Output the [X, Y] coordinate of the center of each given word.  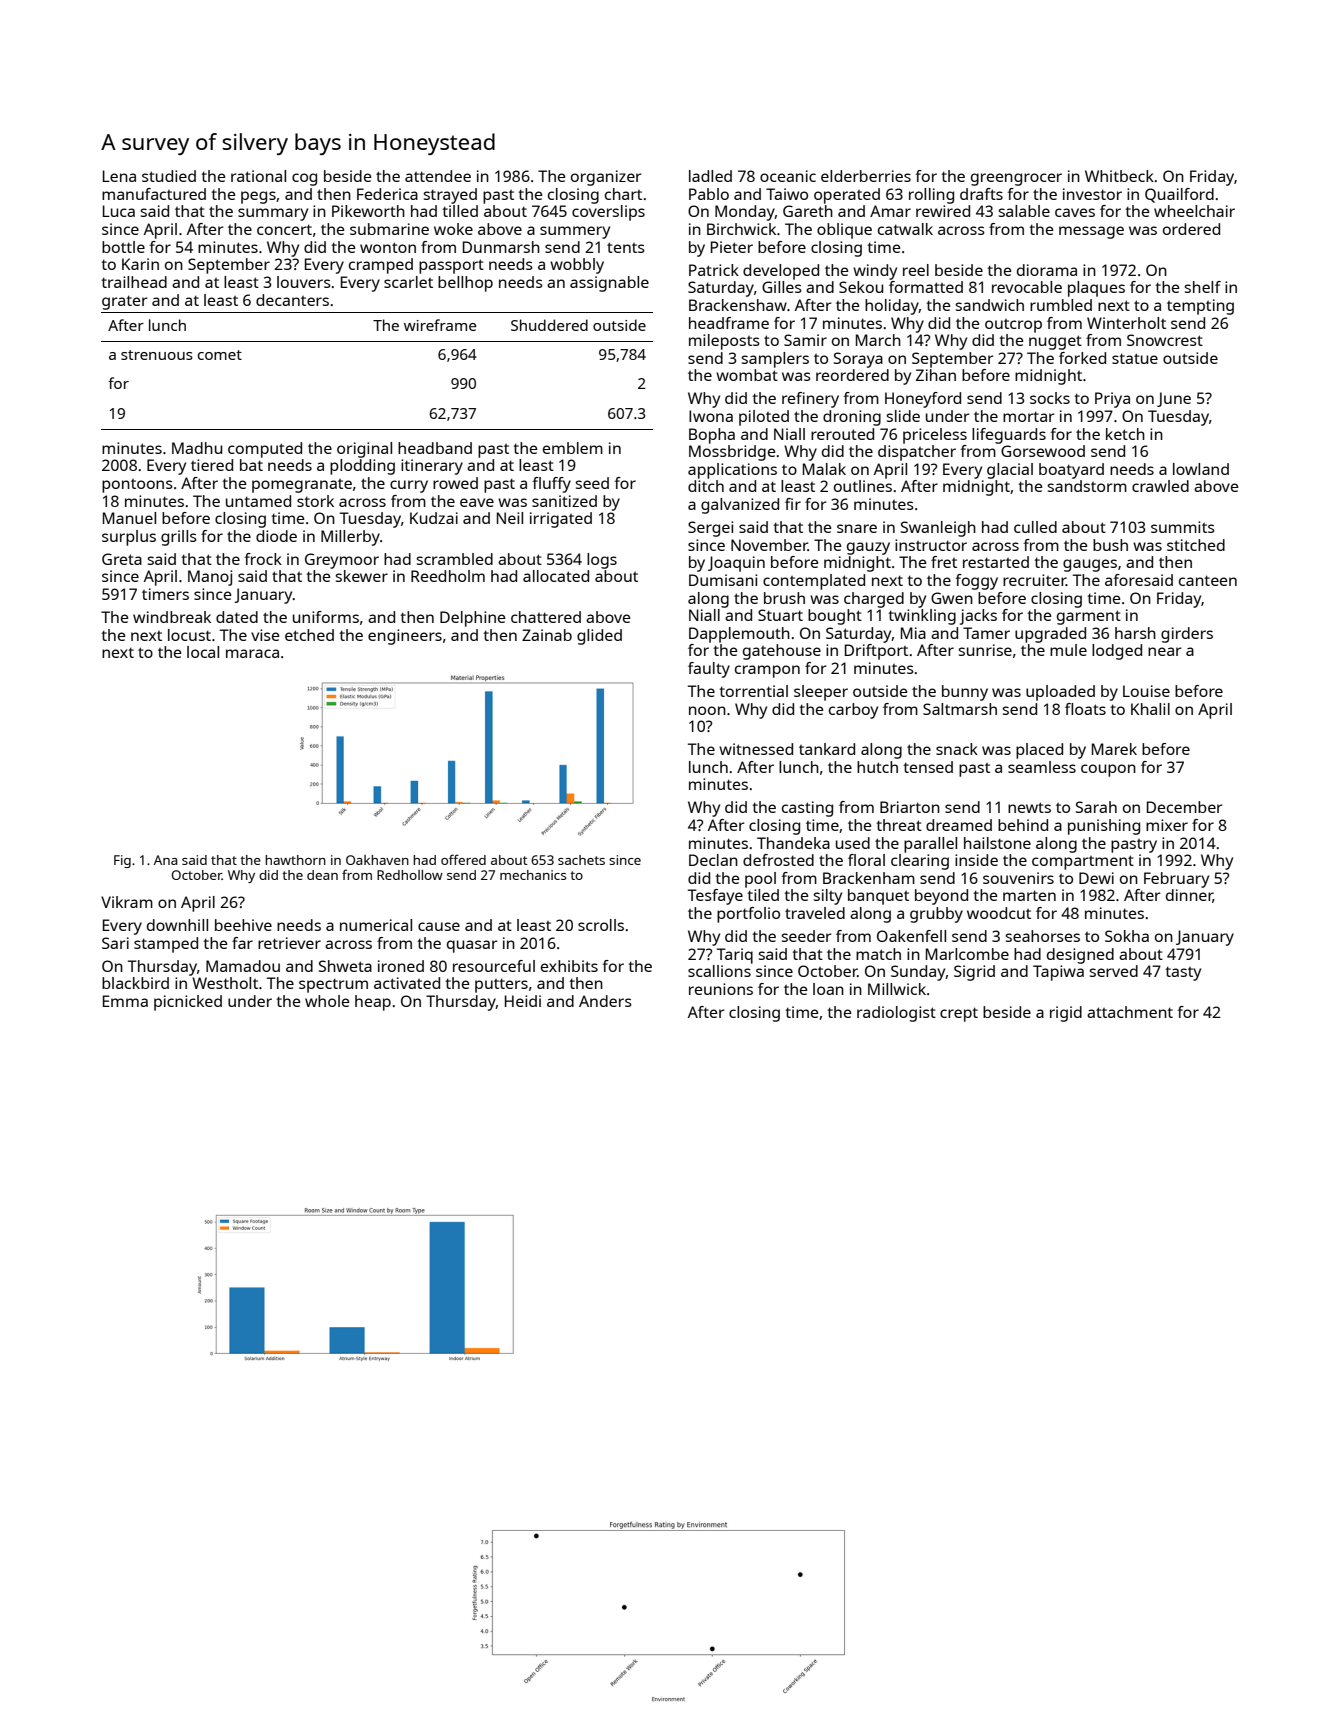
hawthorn [295, 860]
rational [258, 176]
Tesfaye [715, 897]
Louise [1146, 691]
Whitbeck [1119, 176]
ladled [710, 176]
